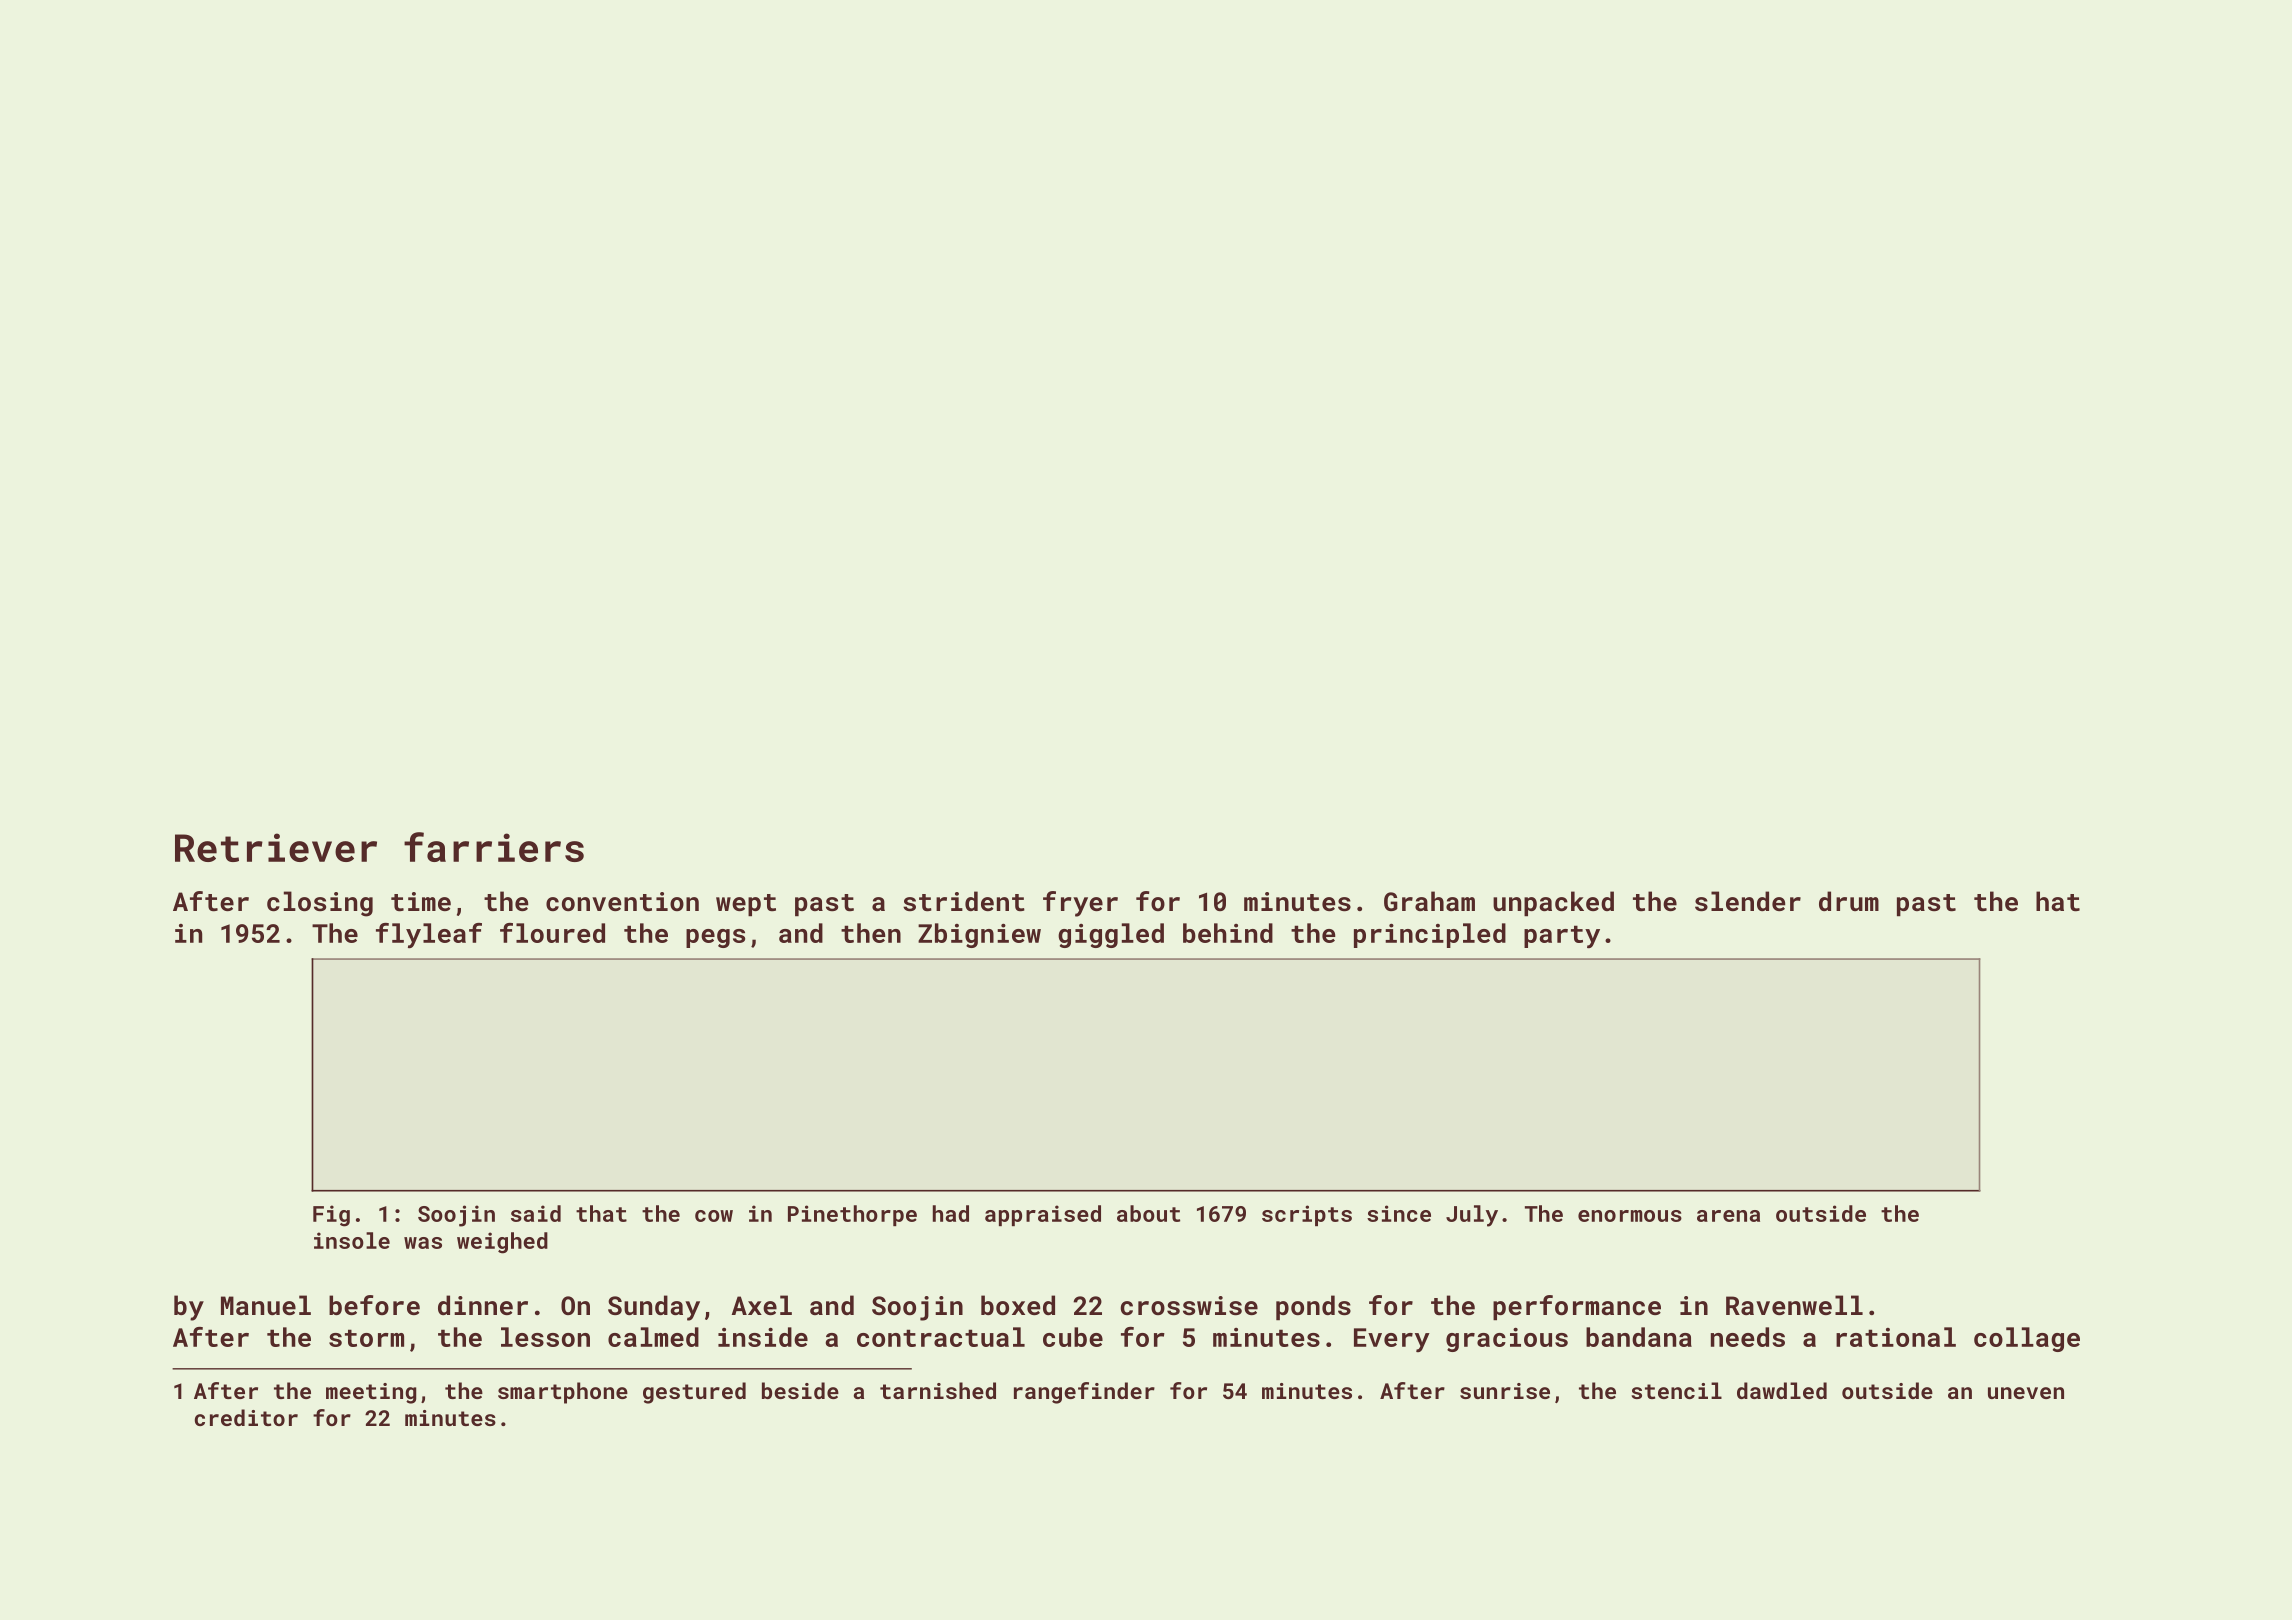 The width and height of the document is (2292, 1620). I want to click on giggled, so click(1111, 935).
